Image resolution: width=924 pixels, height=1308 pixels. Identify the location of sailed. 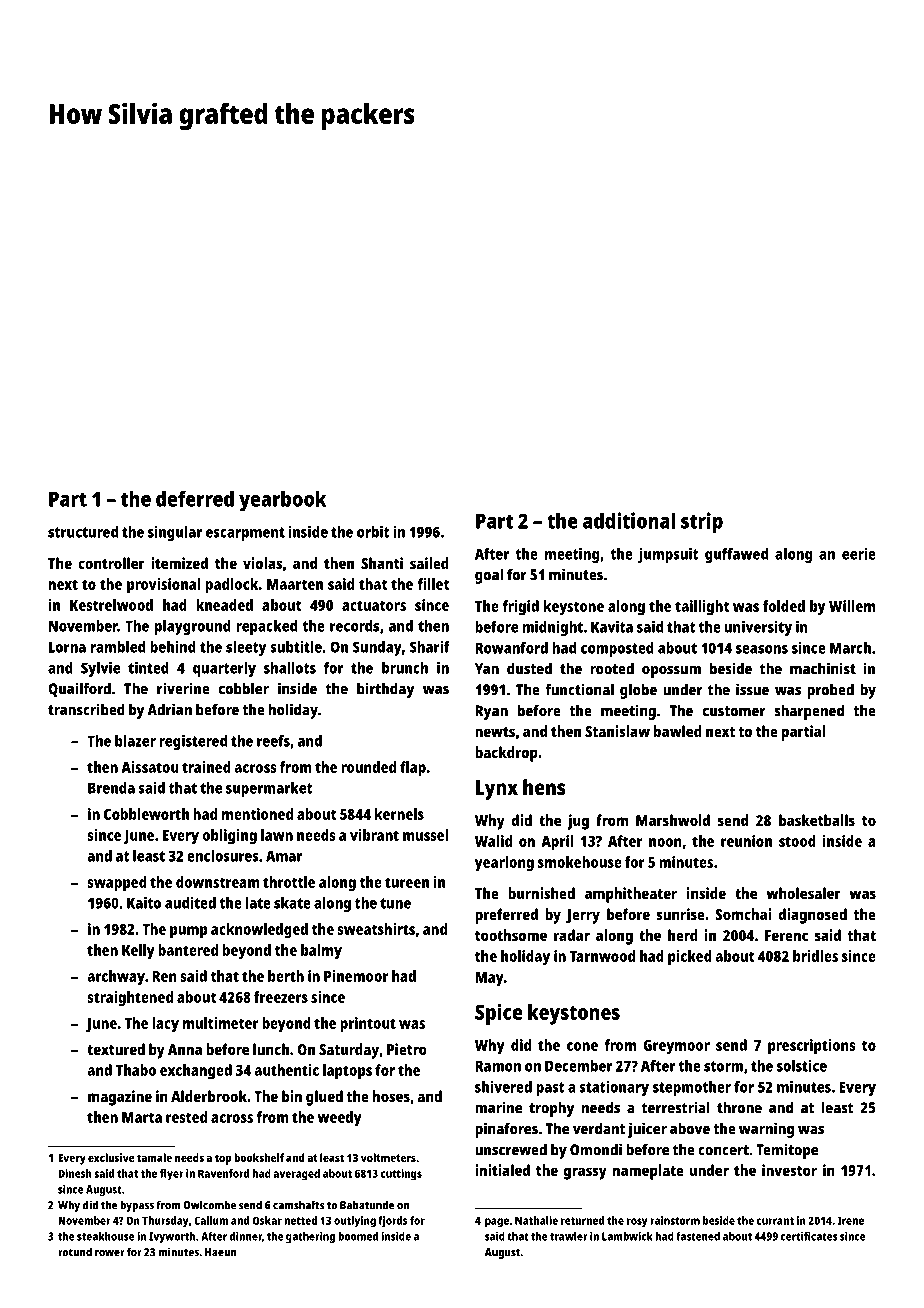
(429, 563).
